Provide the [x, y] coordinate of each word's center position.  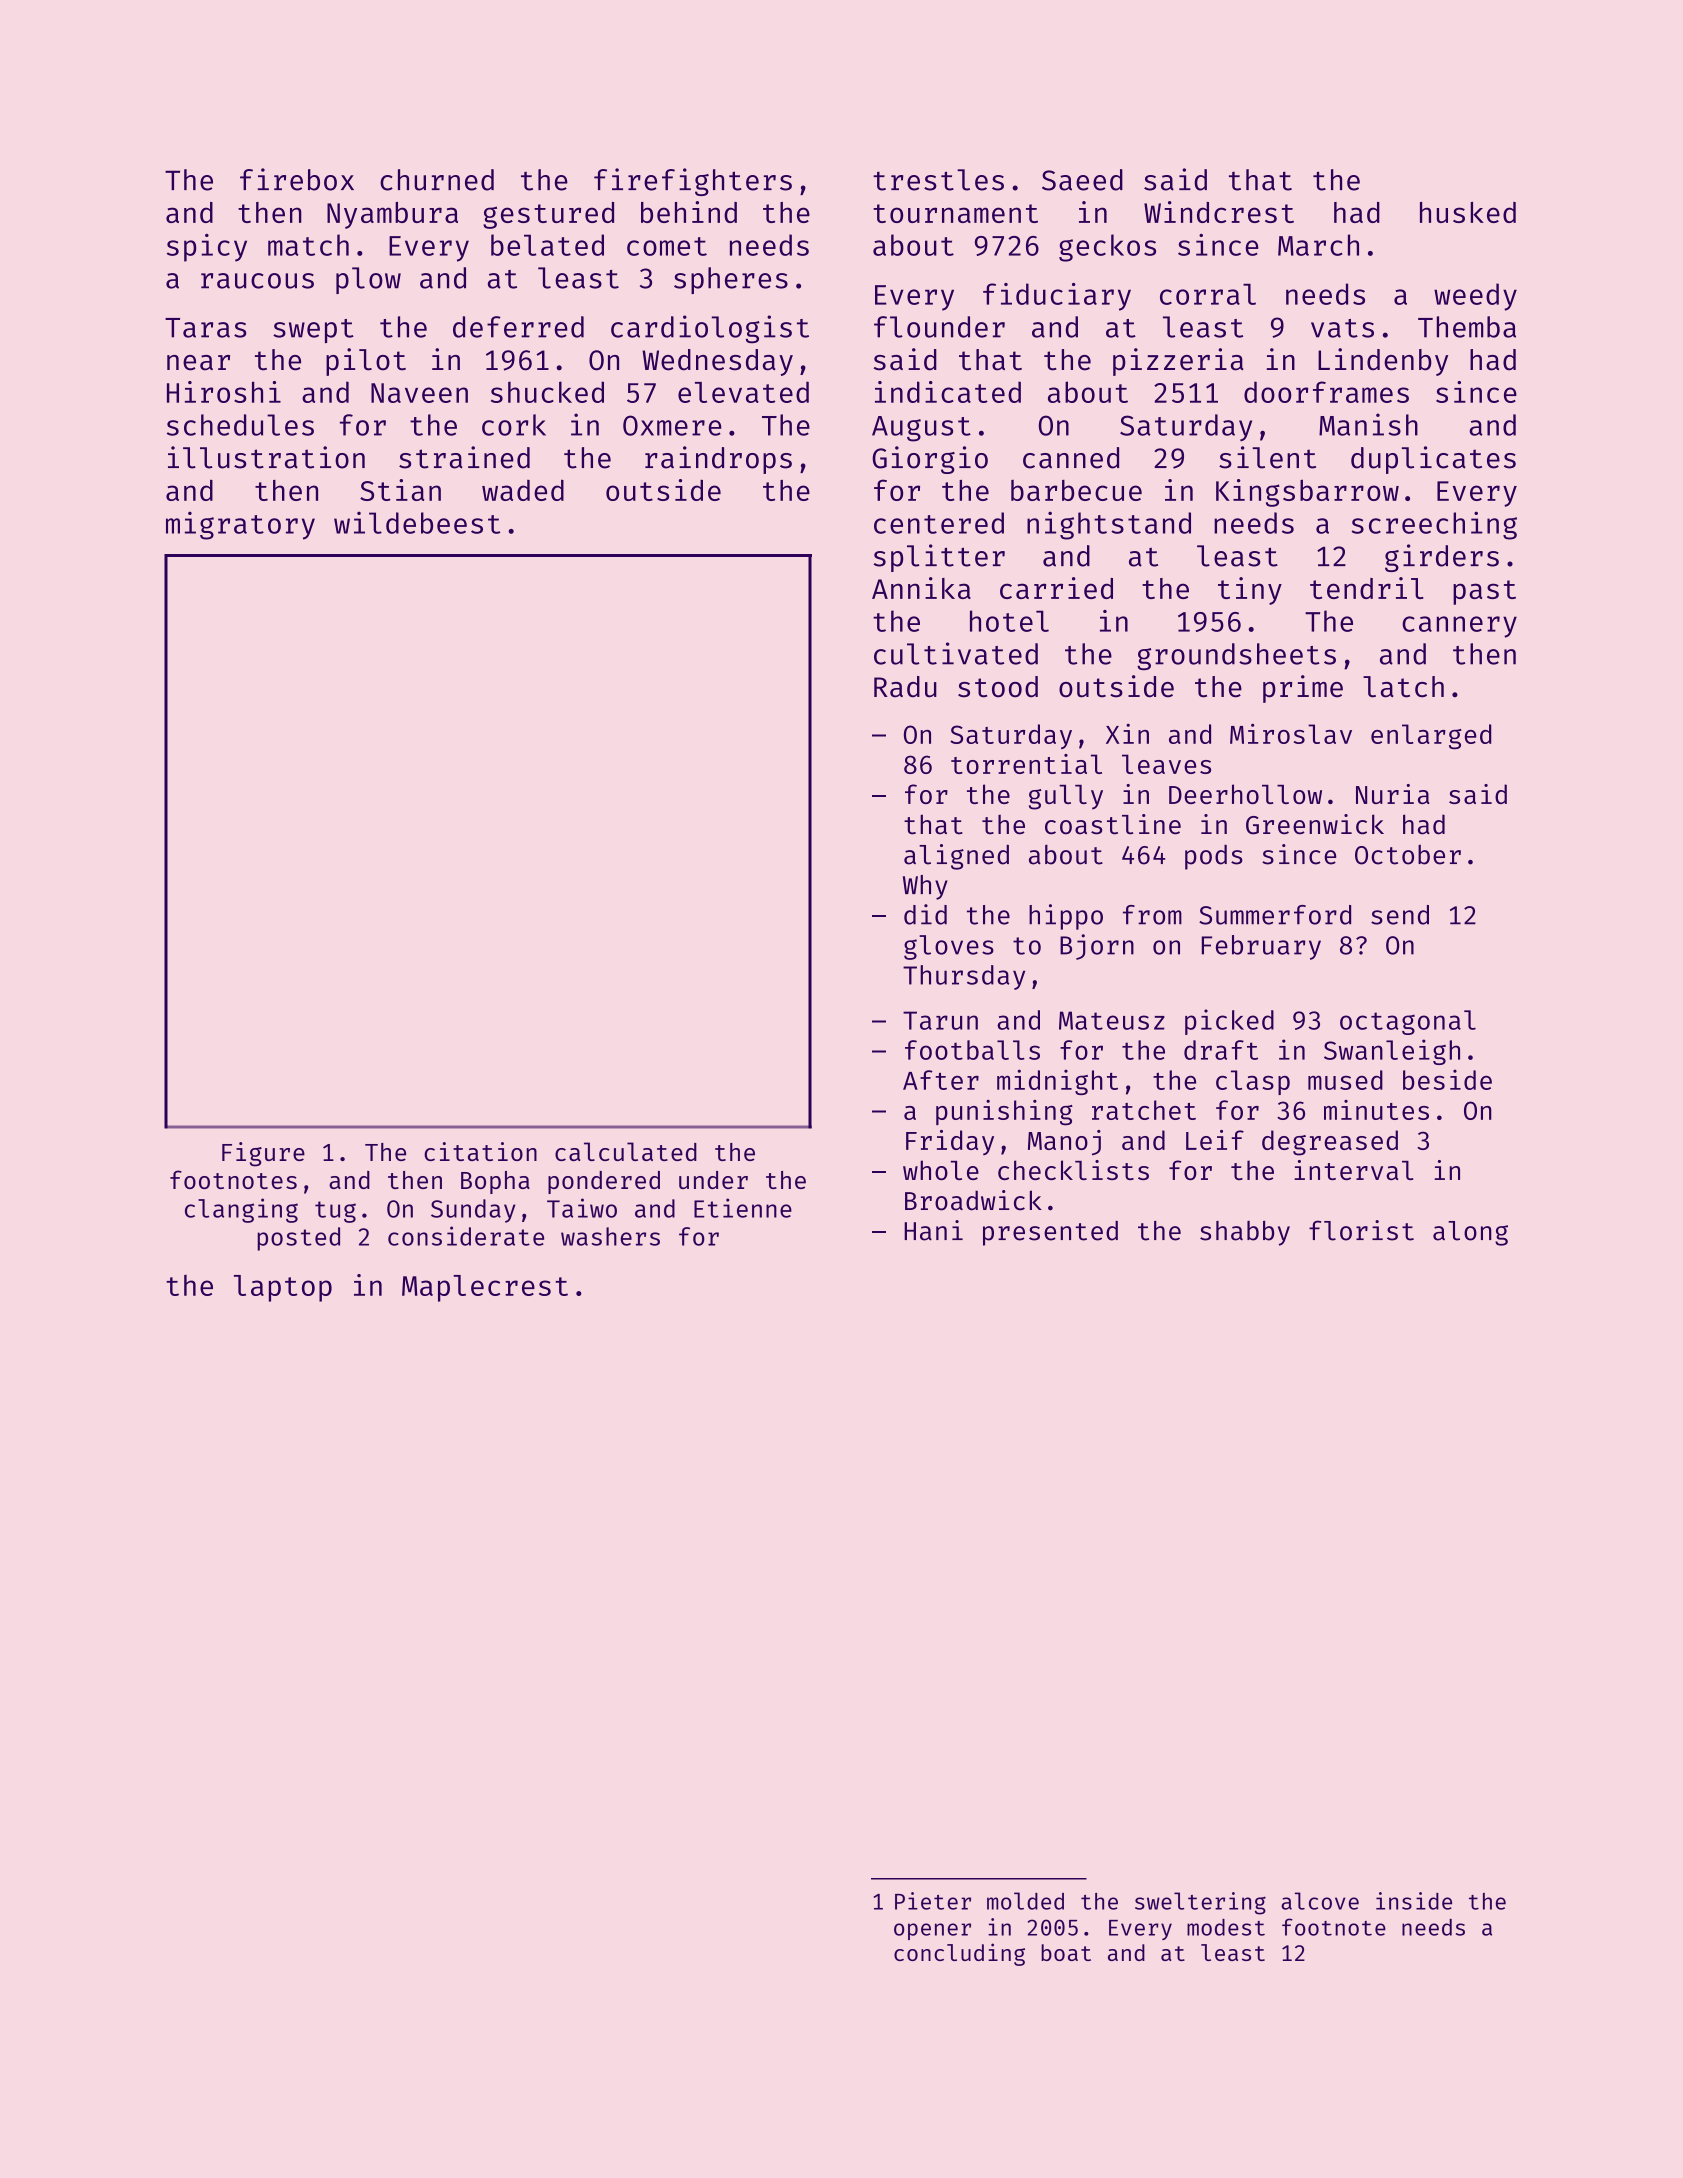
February [1261, 947]
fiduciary [1057, 297]
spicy [207, 248]
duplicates [1433, 460]
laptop [283, 1288]
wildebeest [417, 523]
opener [932, 1931]
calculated [626, 1151]
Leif [1215, 1140]
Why [925, 887]
